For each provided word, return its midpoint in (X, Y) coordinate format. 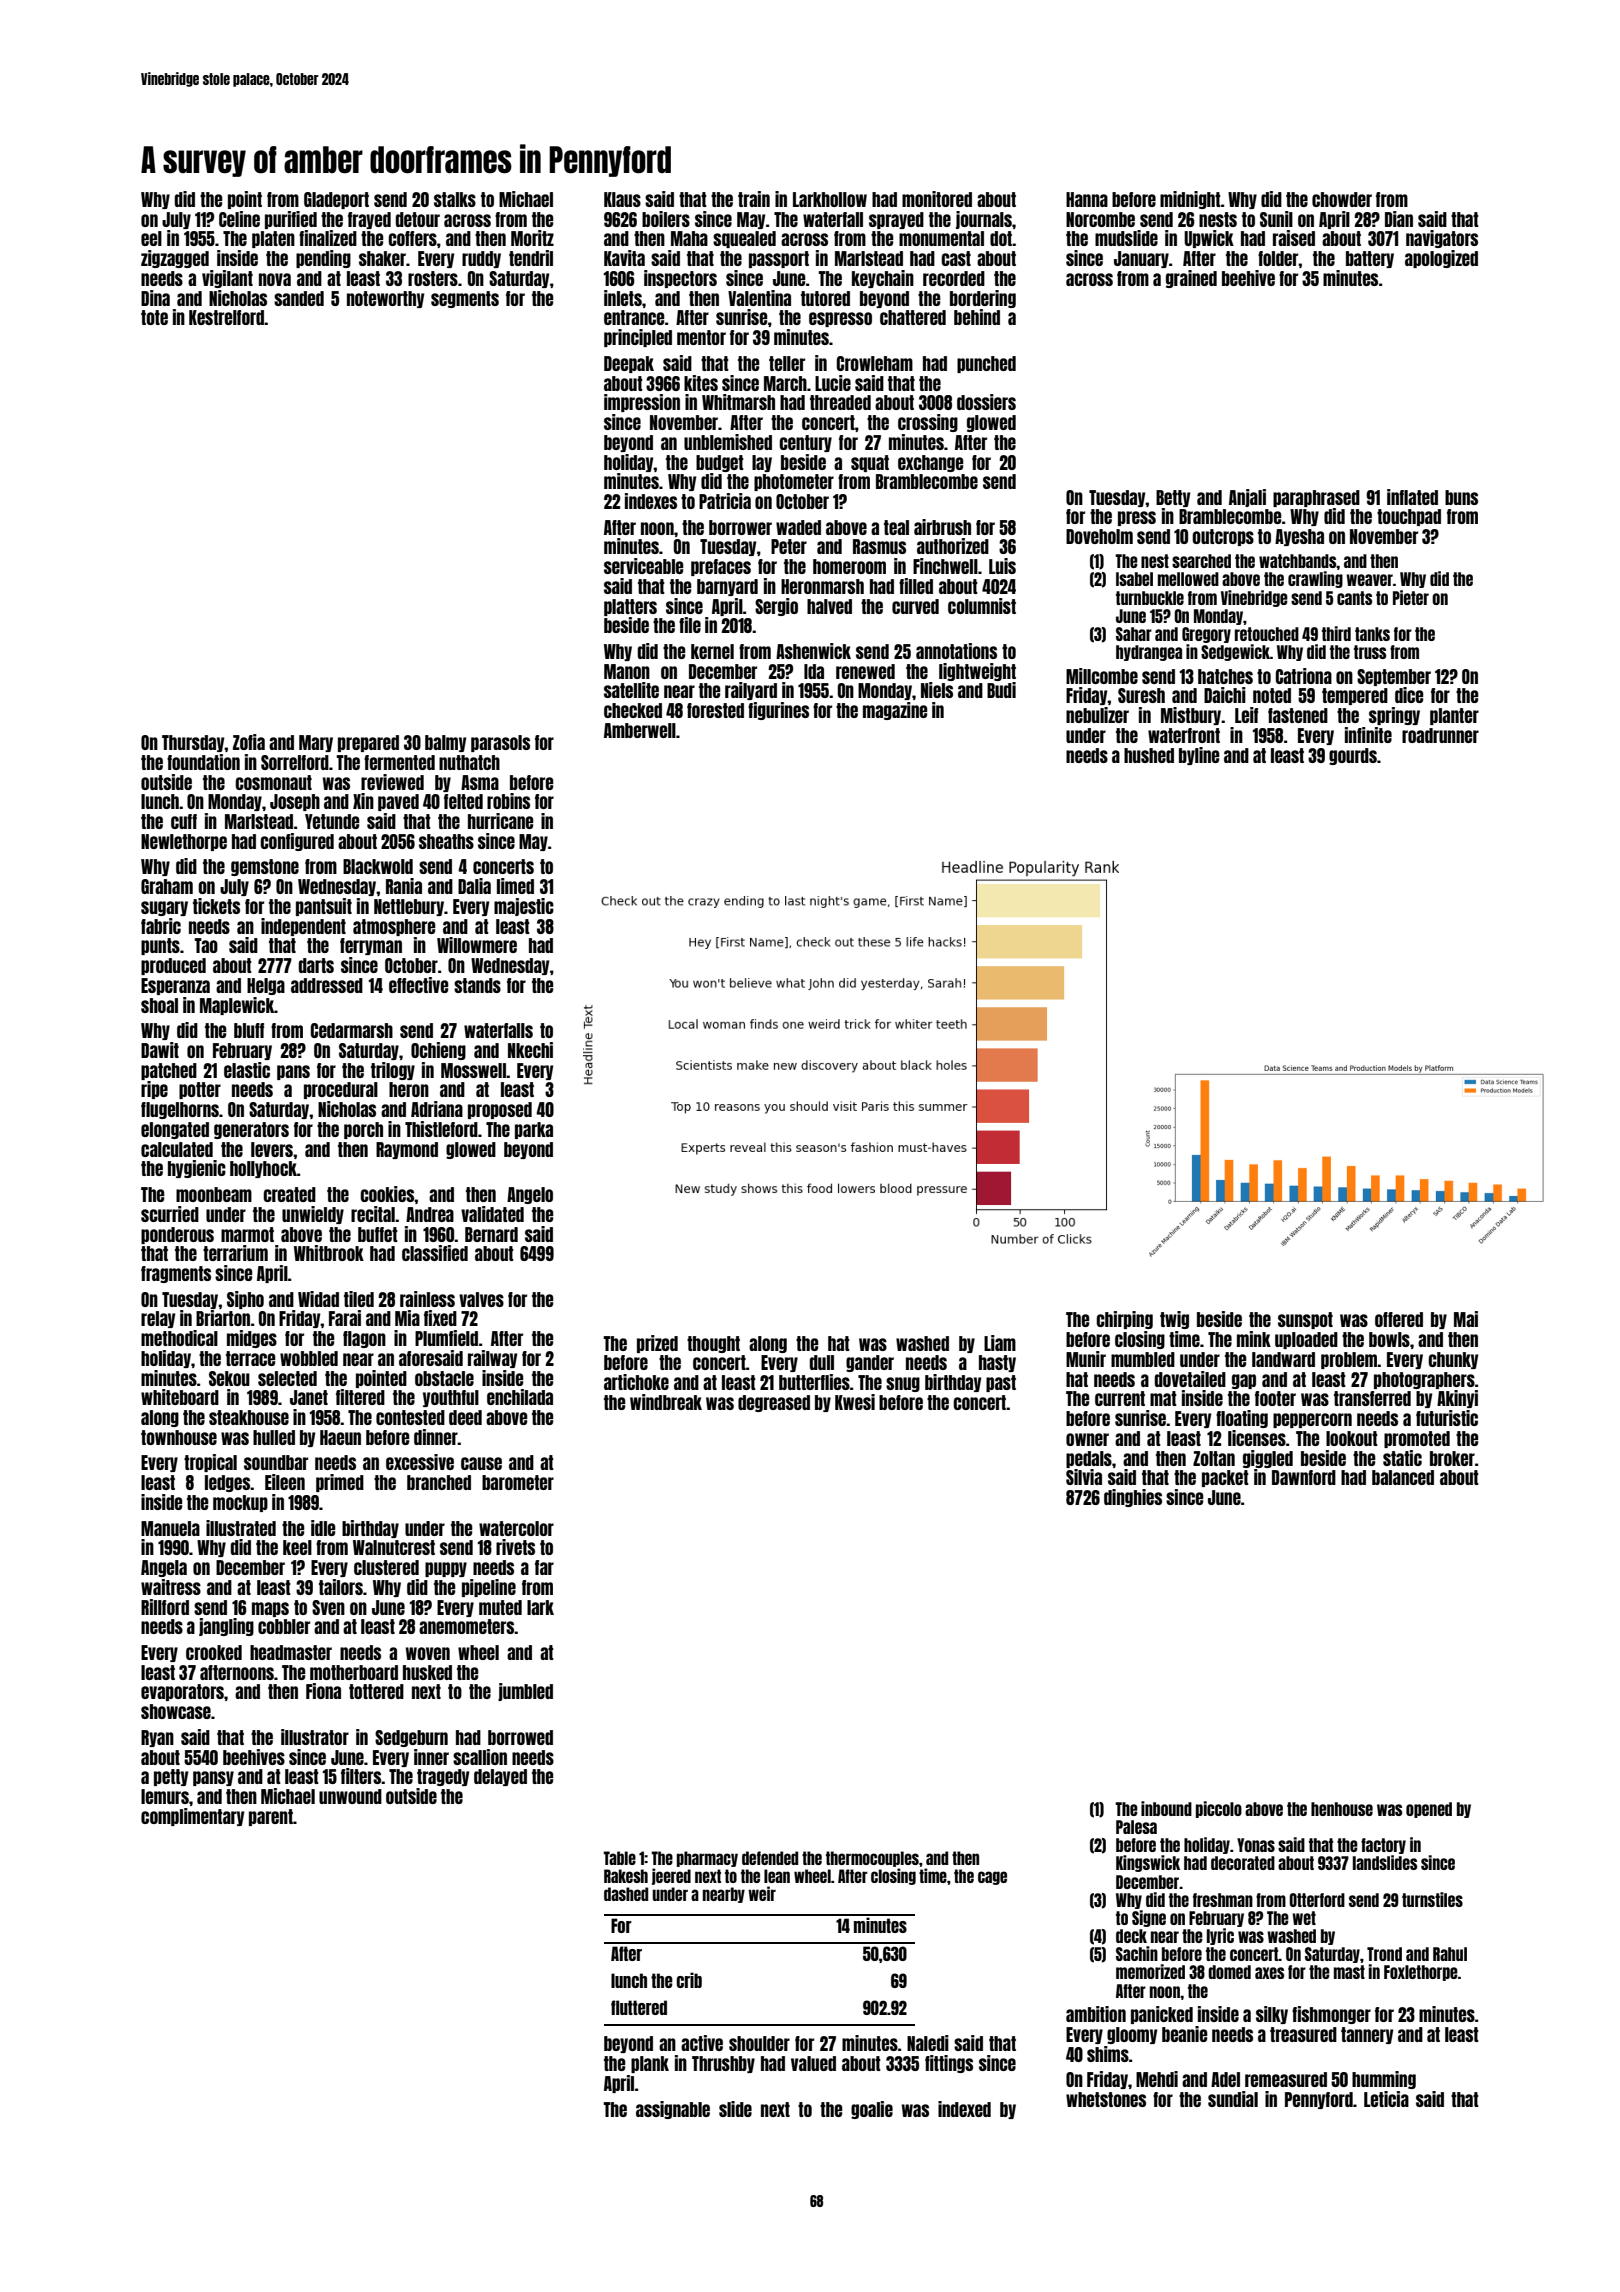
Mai (1466, 1319)
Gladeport (336, 200)
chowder (1342, 199)
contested (410, 1417)
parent (271, 1817)
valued (813, 2063)
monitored (937, 199)
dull (821, 1362)
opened (1429, 1810)
